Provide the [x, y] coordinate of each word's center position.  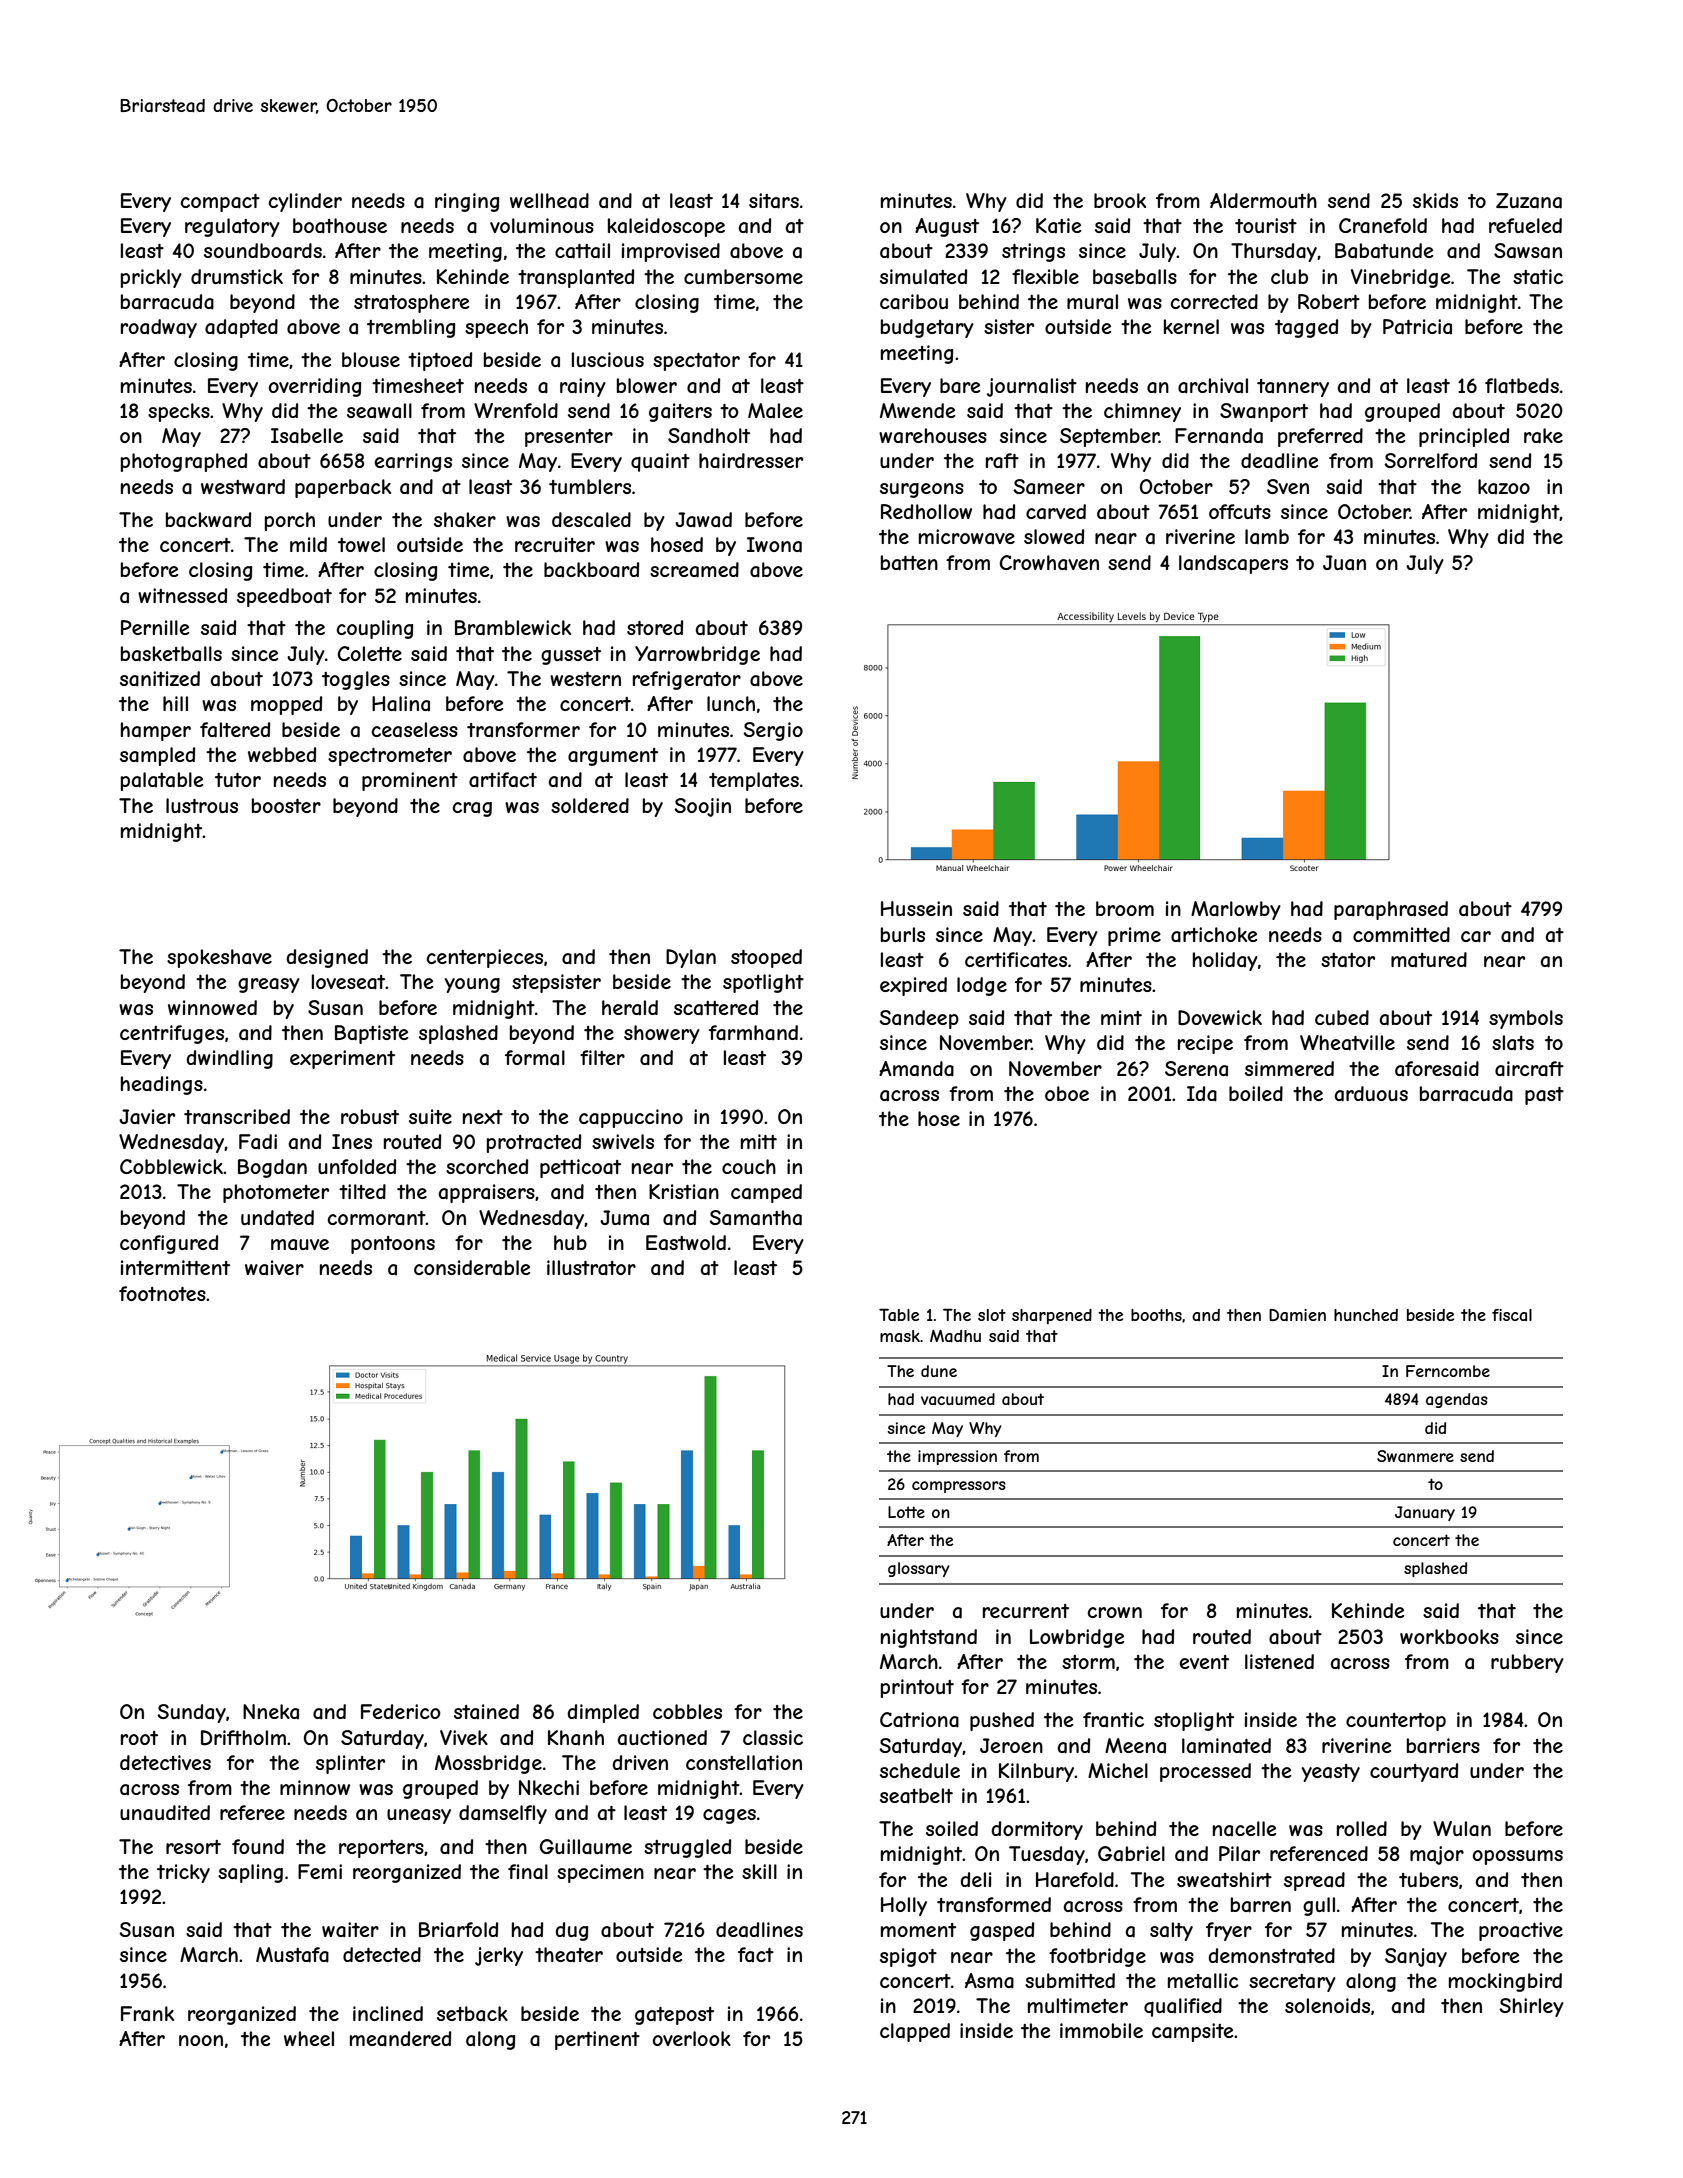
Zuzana [1529, 201]
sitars [774, 201]
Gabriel [1131, 1854]
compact [220, 203]
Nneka [271, 1711]
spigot [908, 1957]
